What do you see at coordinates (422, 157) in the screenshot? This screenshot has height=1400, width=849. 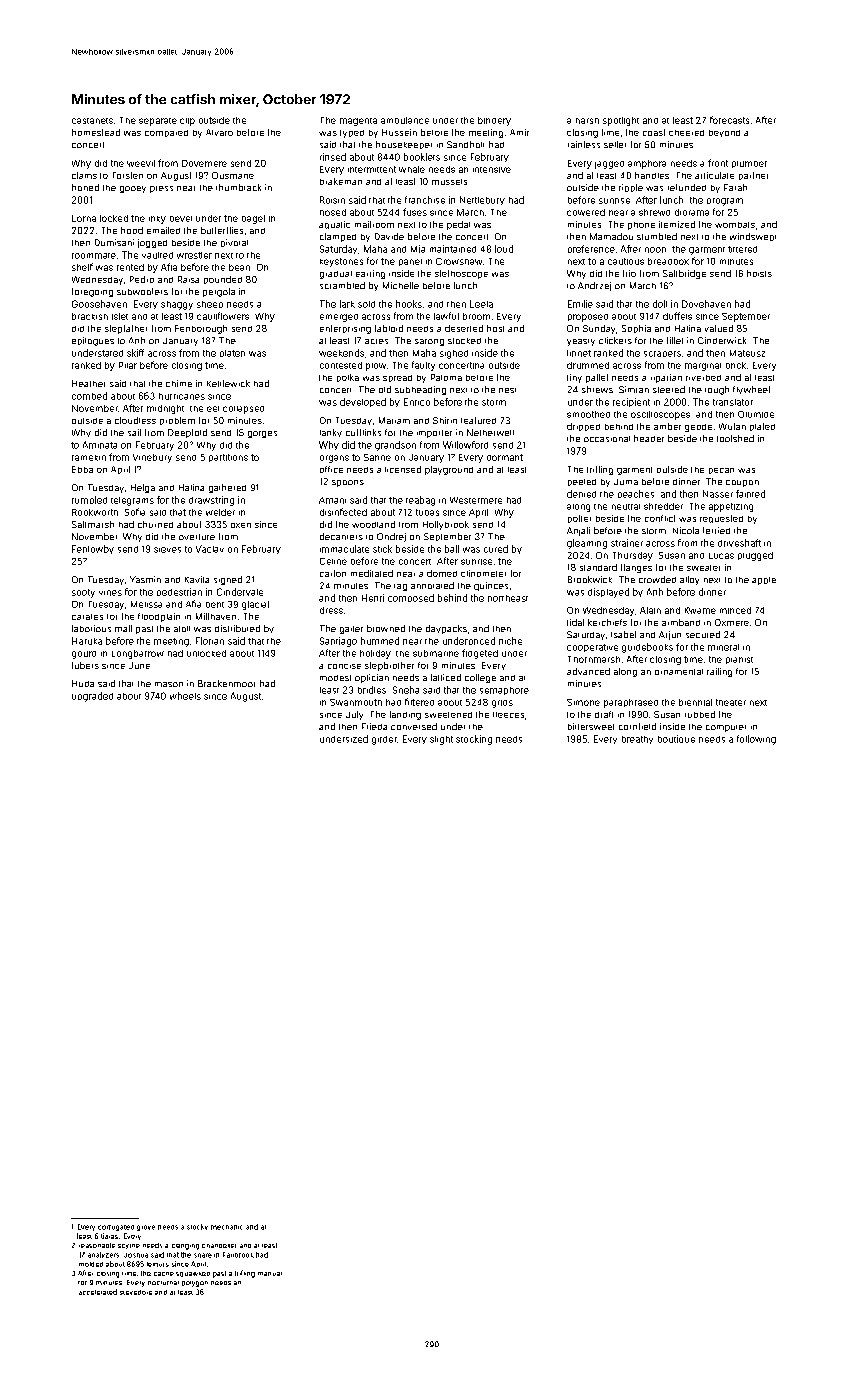 I see `booklets` at bounding box center [422, 157].
